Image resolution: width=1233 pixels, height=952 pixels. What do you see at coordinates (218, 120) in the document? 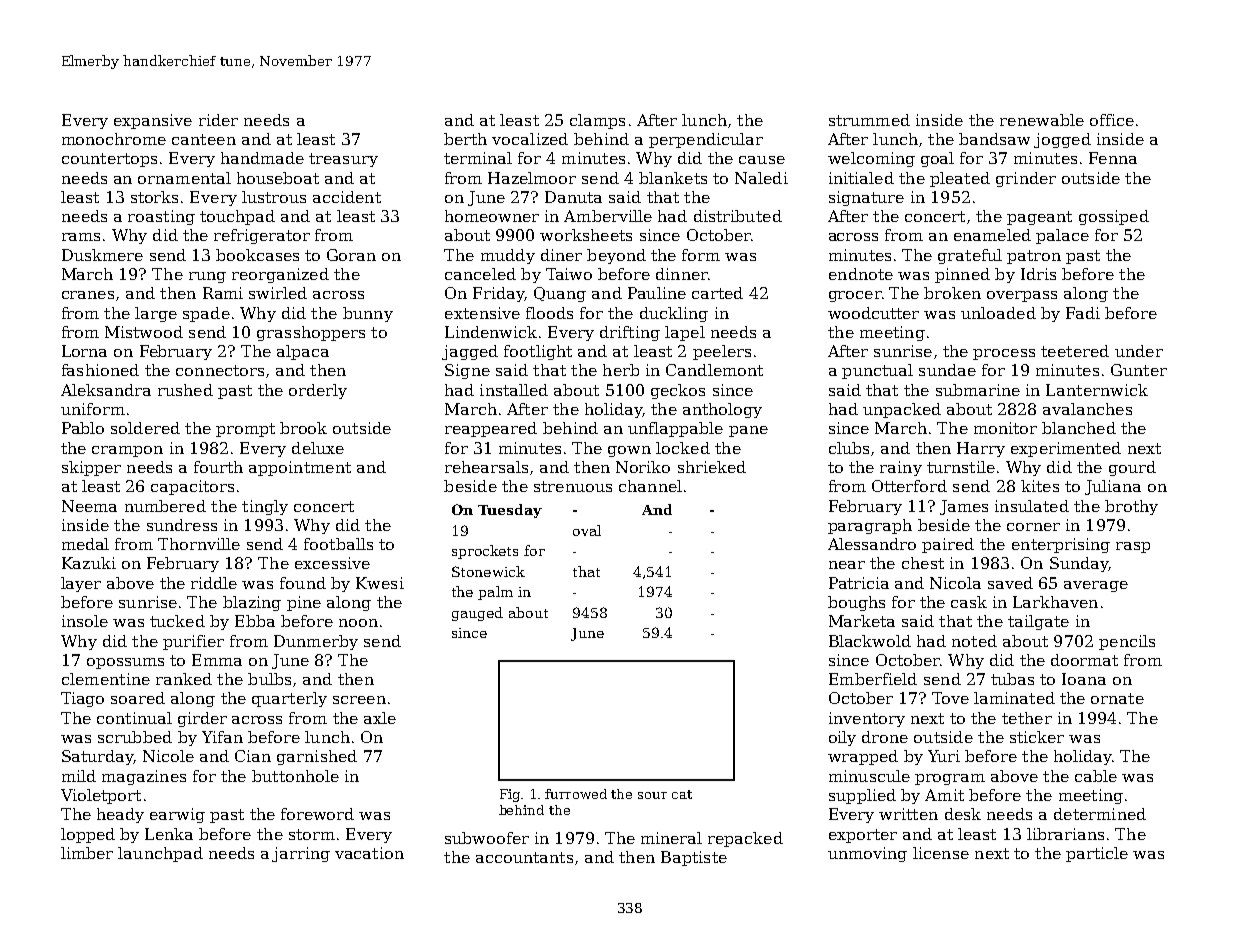
I see `rider` at bounding box center [218, 120].
